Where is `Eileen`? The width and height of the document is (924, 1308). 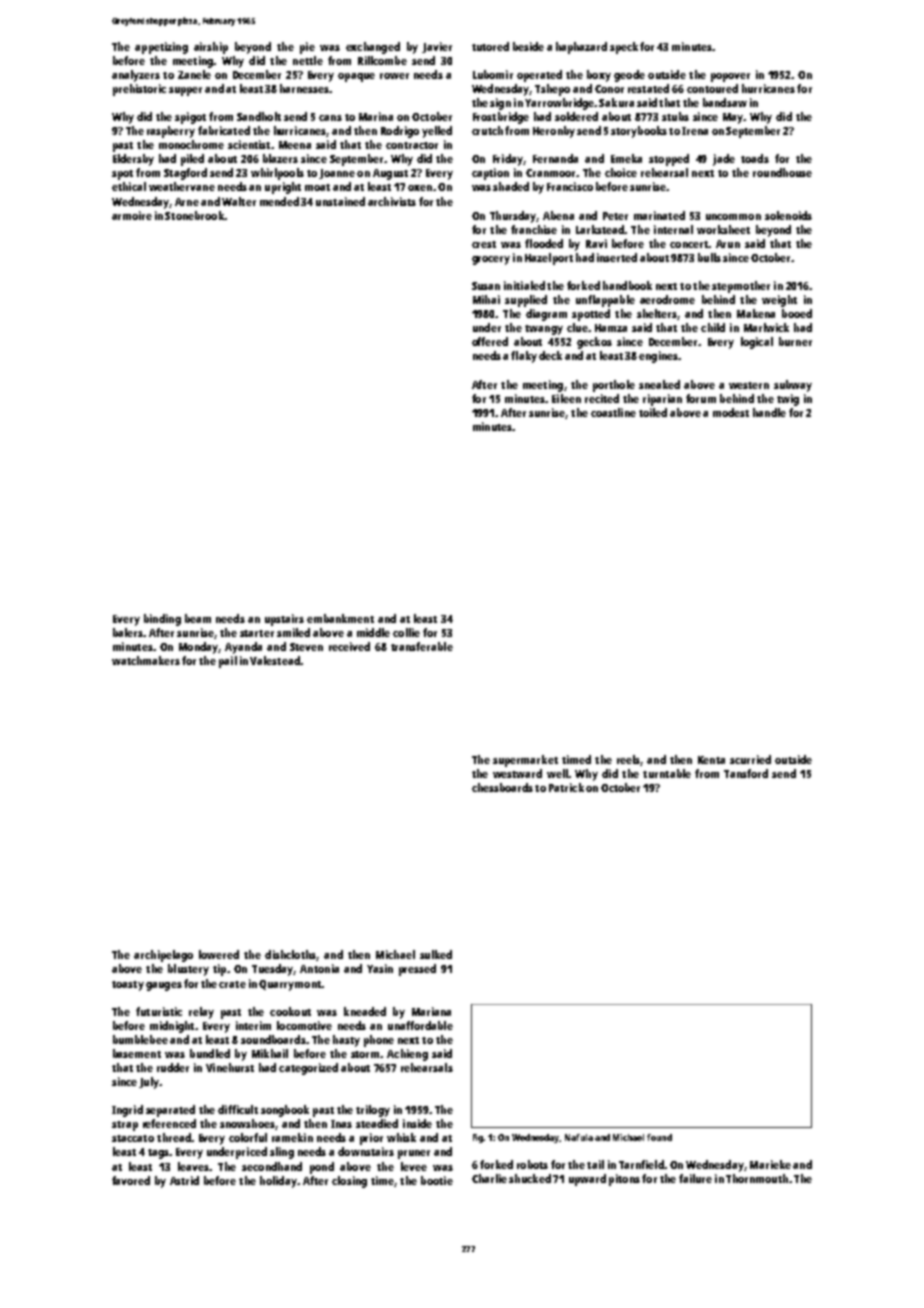 Eileen is located at coordinates (566, 398).
